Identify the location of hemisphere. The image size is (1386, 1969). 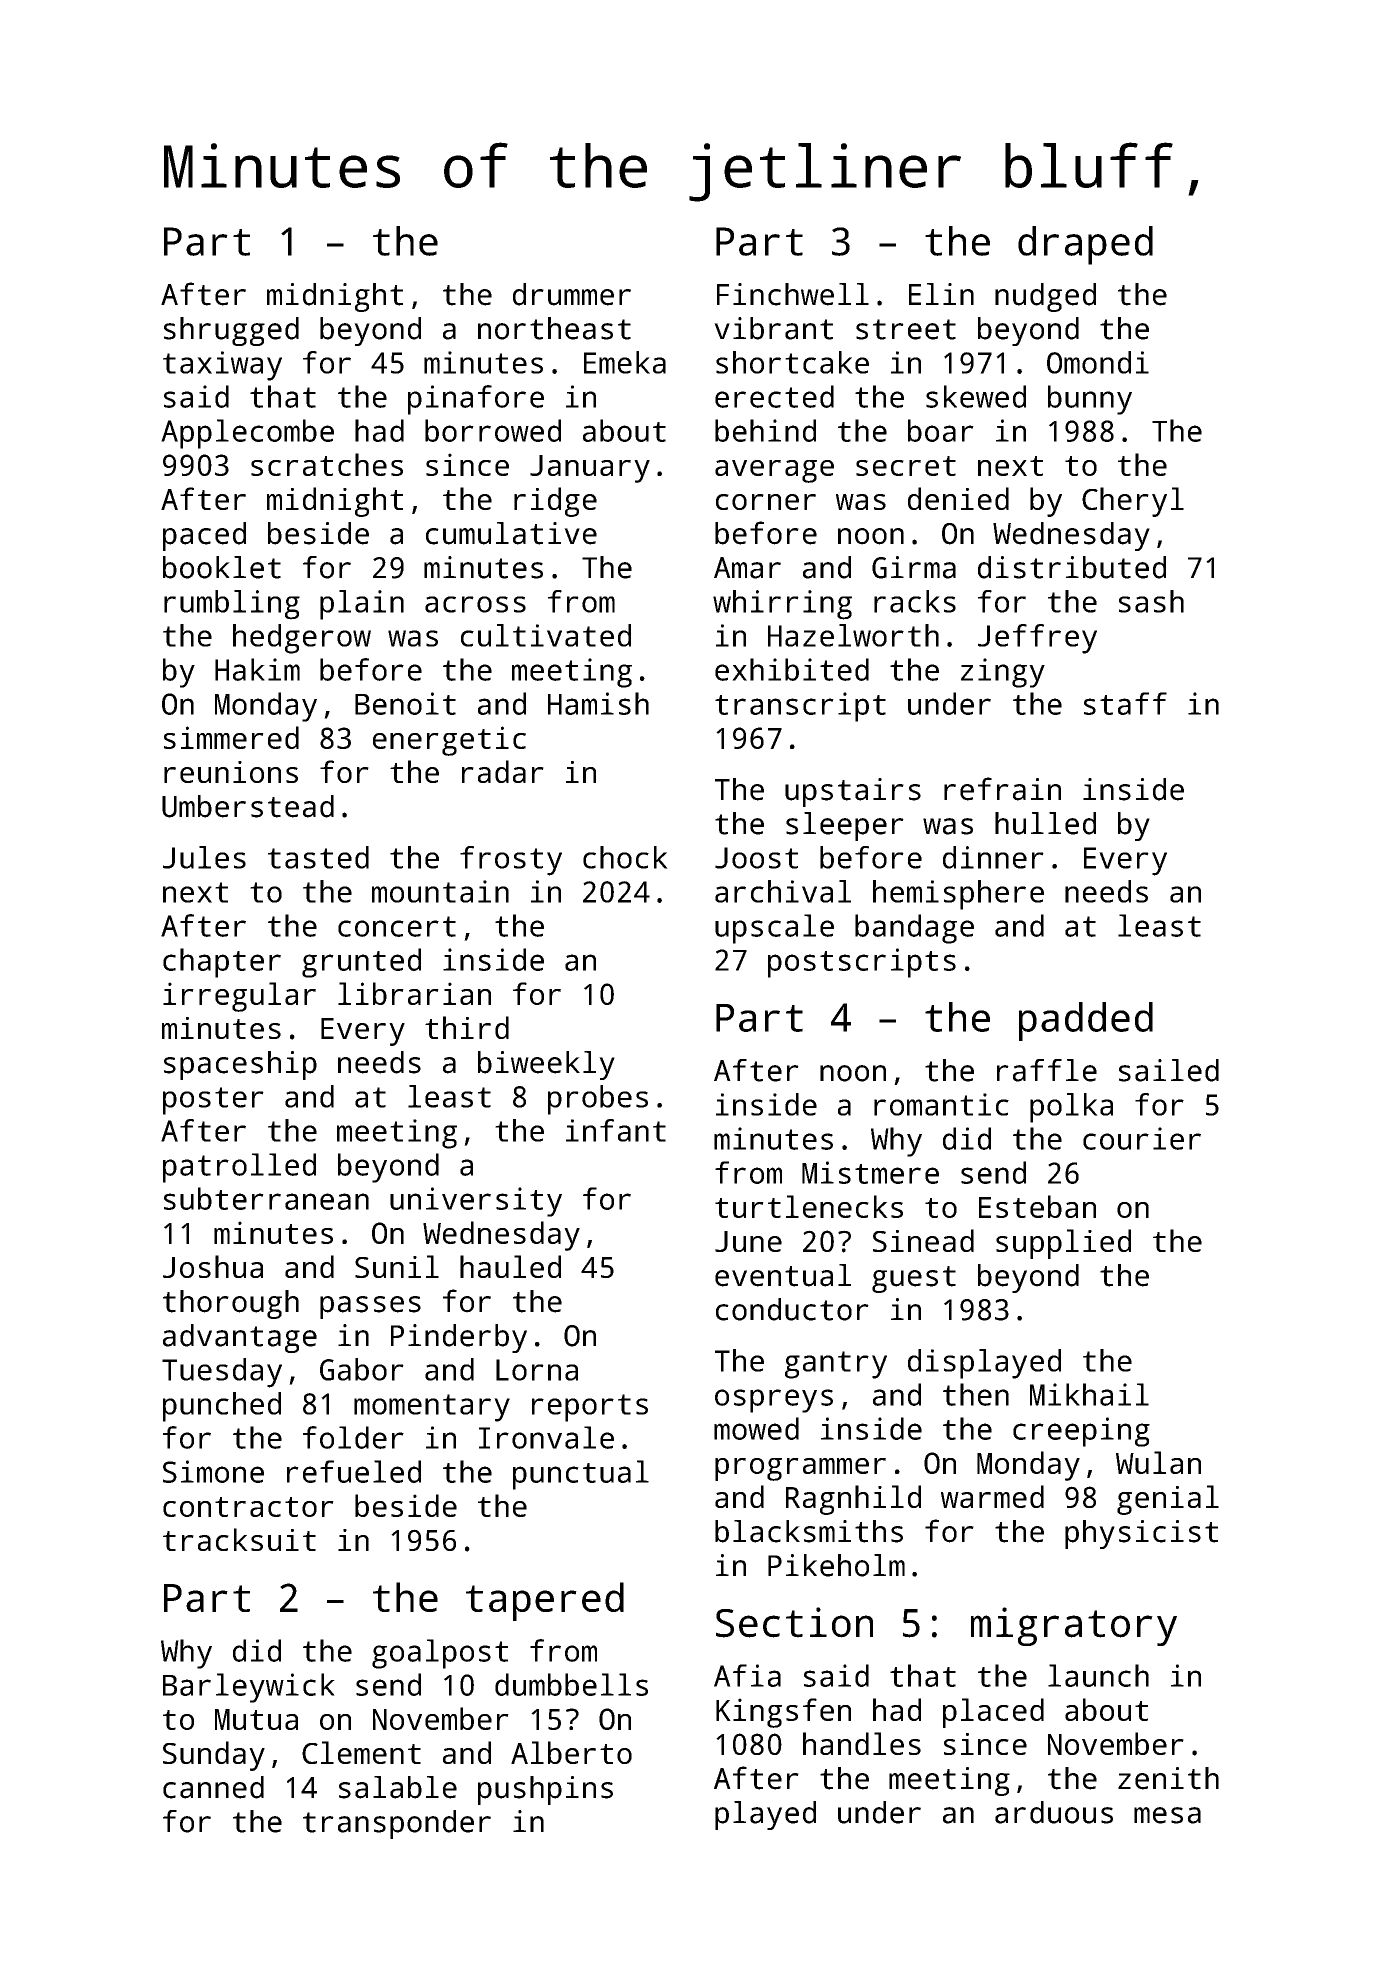
(958, 895).
